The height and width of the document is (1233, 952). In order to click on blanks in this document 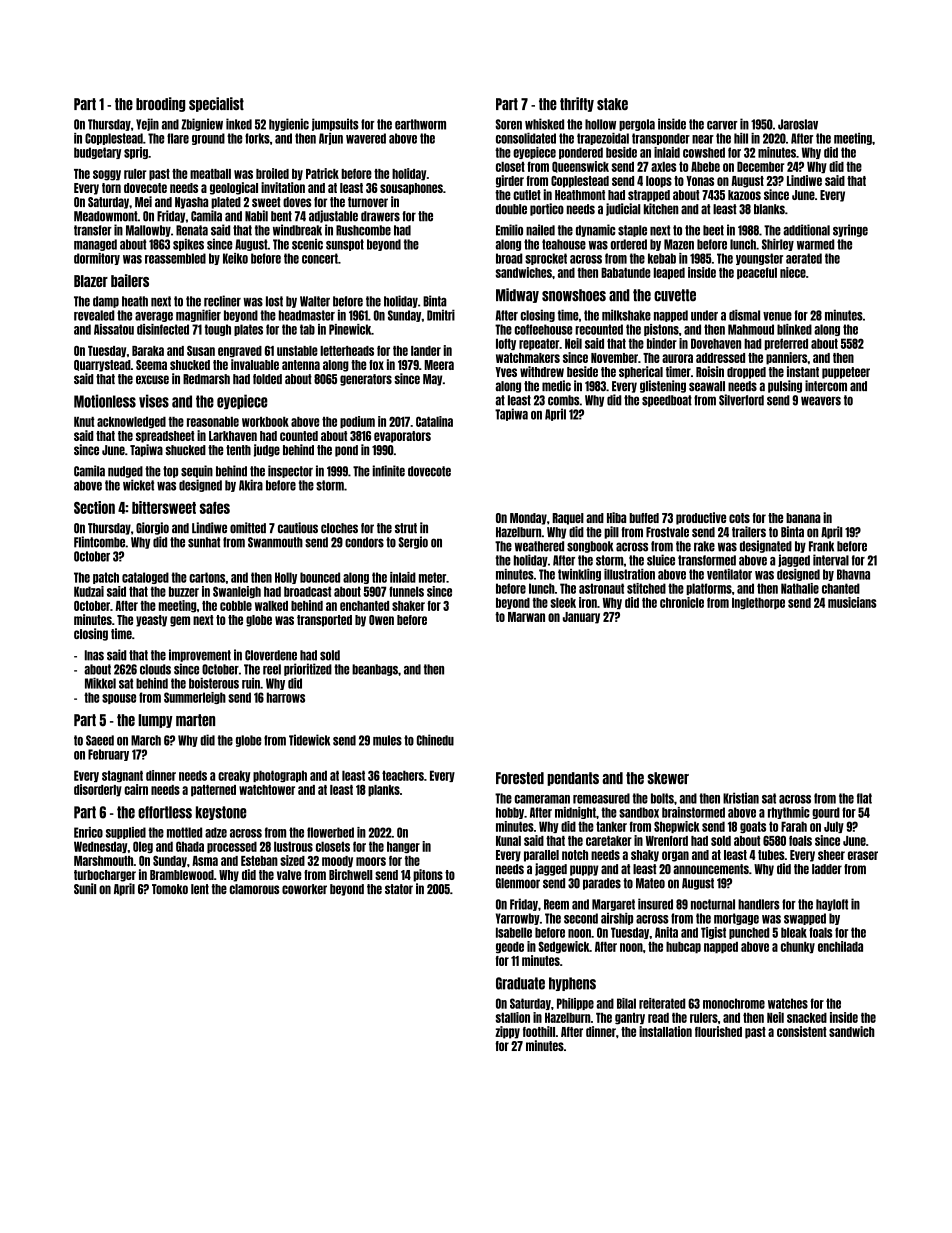, I will do `click(769, 209)`.
